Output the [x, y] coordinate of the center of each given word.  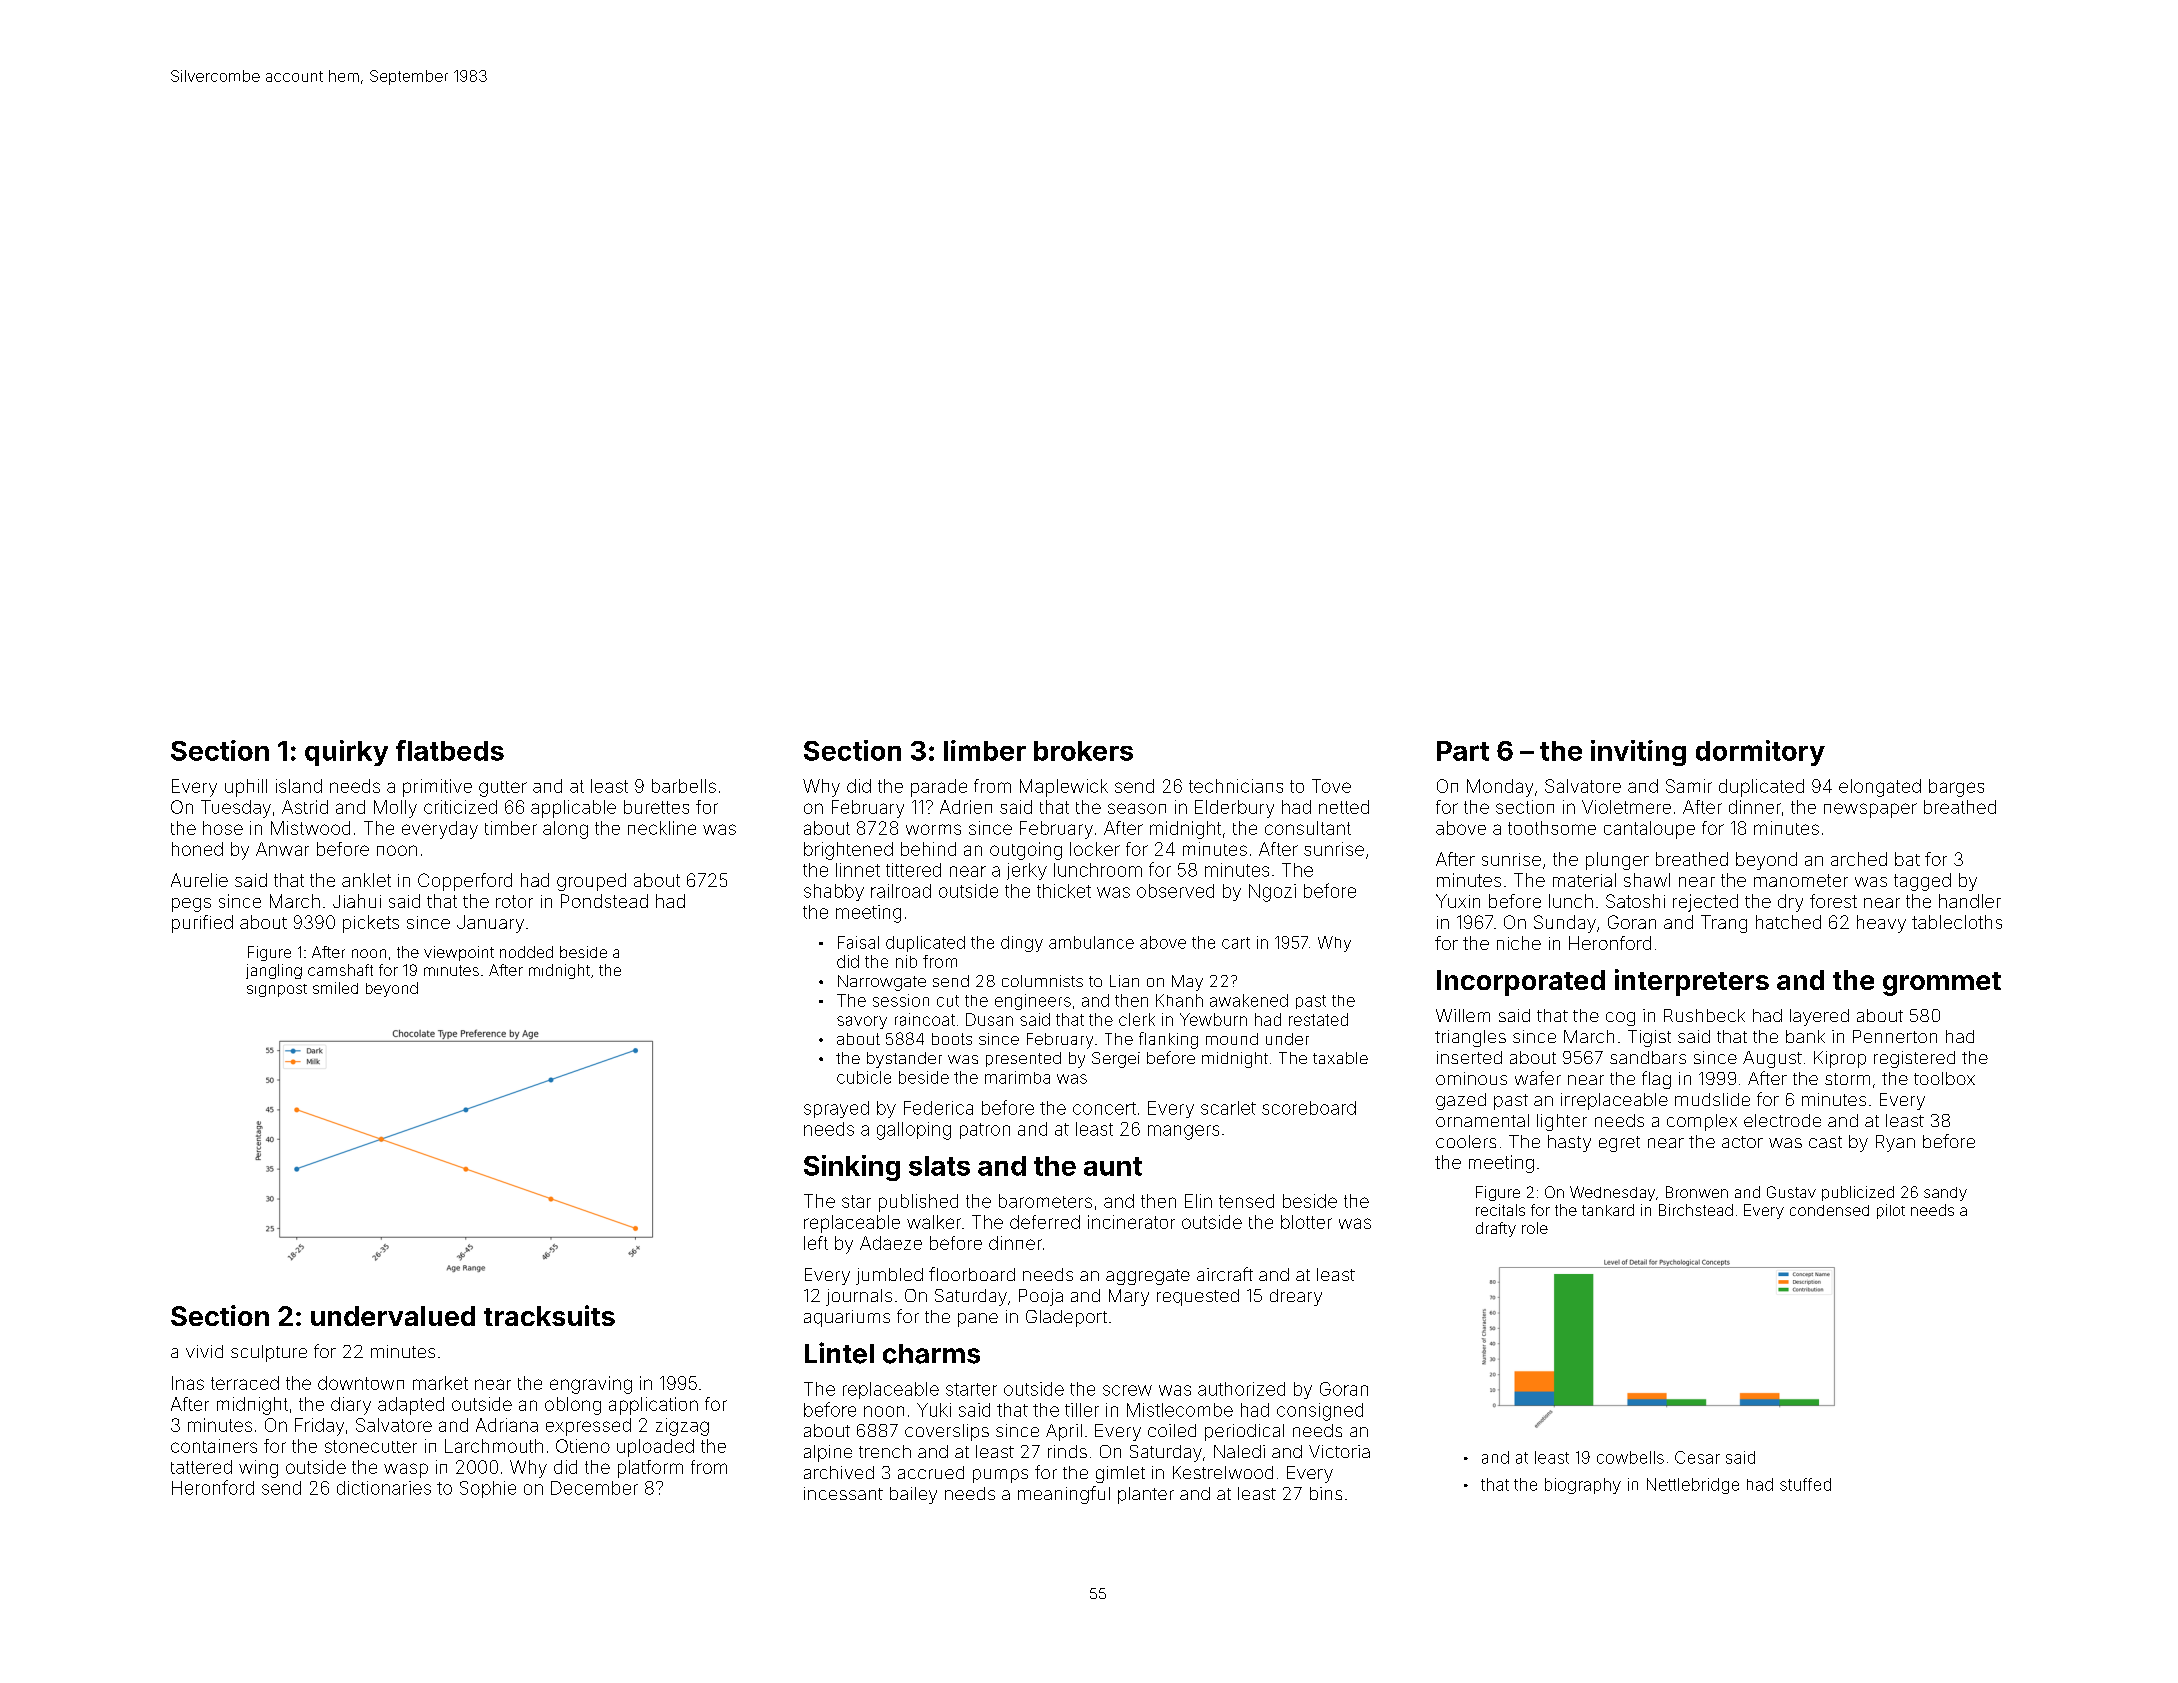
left [816, 1243]
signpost [277, 990]
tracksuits [549, 1315]
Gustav [1791, 1192]
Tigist [1649, 1038]
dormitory [1760, 753]
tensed [1246, 1201]
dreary [1296, 1297]
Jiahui [357, 901]
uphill [246, 788]
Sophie [488, 1489]
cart [1236, 943]
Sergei [1116, 1060]
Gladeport [1066, 1318]
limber [985, 750]
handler [1970, 901]
